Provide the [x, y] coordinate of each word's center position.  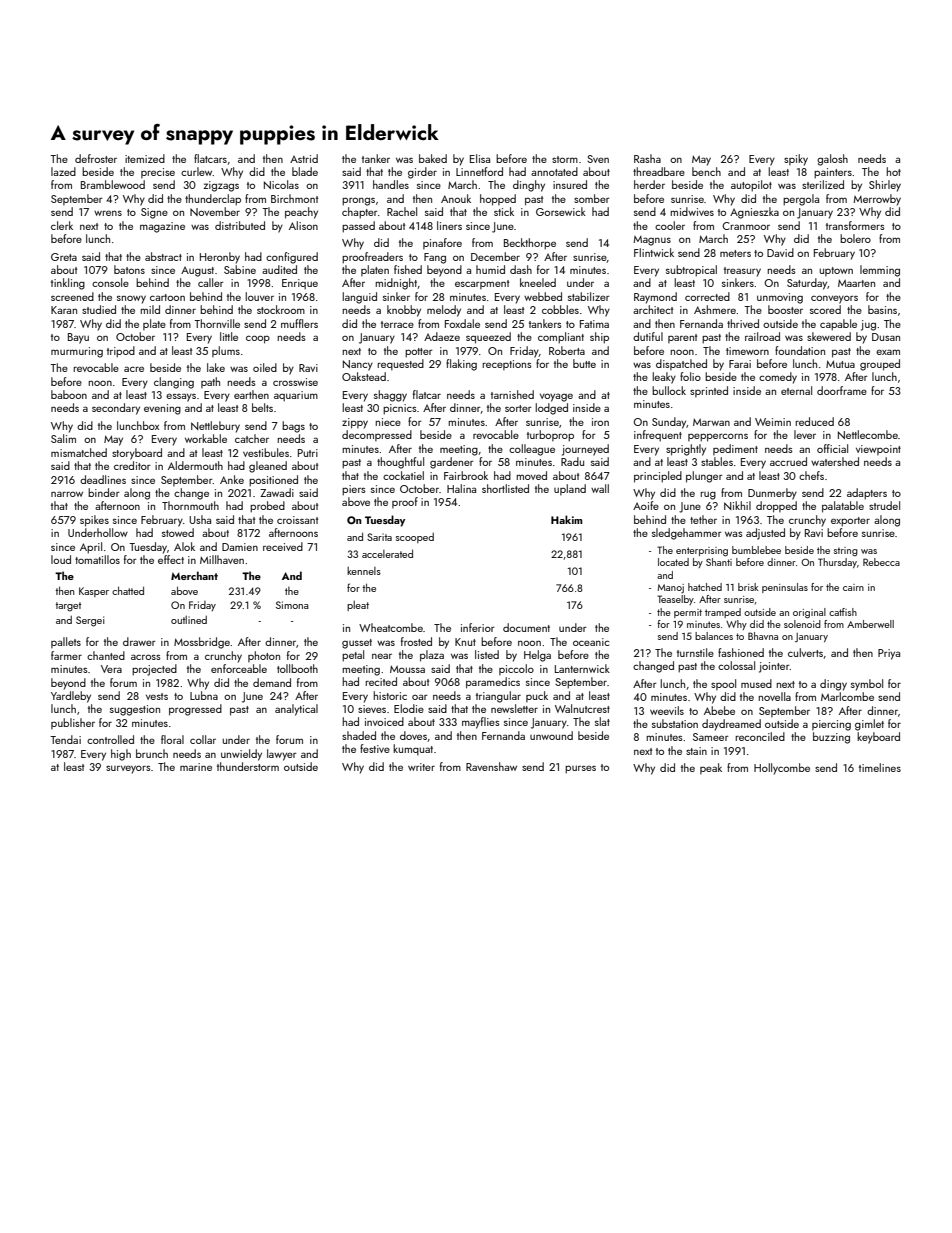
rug [708, 495]
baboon [69, 394]
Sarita [379, 537]
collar [203, 739]
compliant [561, 338]
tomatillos [97, 559]
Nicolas [281, 184]
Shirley [885, 186]
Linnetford [479, 171]
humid [490, 269]
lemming [880, 271]
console [110, 282]
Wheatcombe [391, 627]
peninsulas [785, 588]
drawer [139, 641]
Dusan [886, 337]
